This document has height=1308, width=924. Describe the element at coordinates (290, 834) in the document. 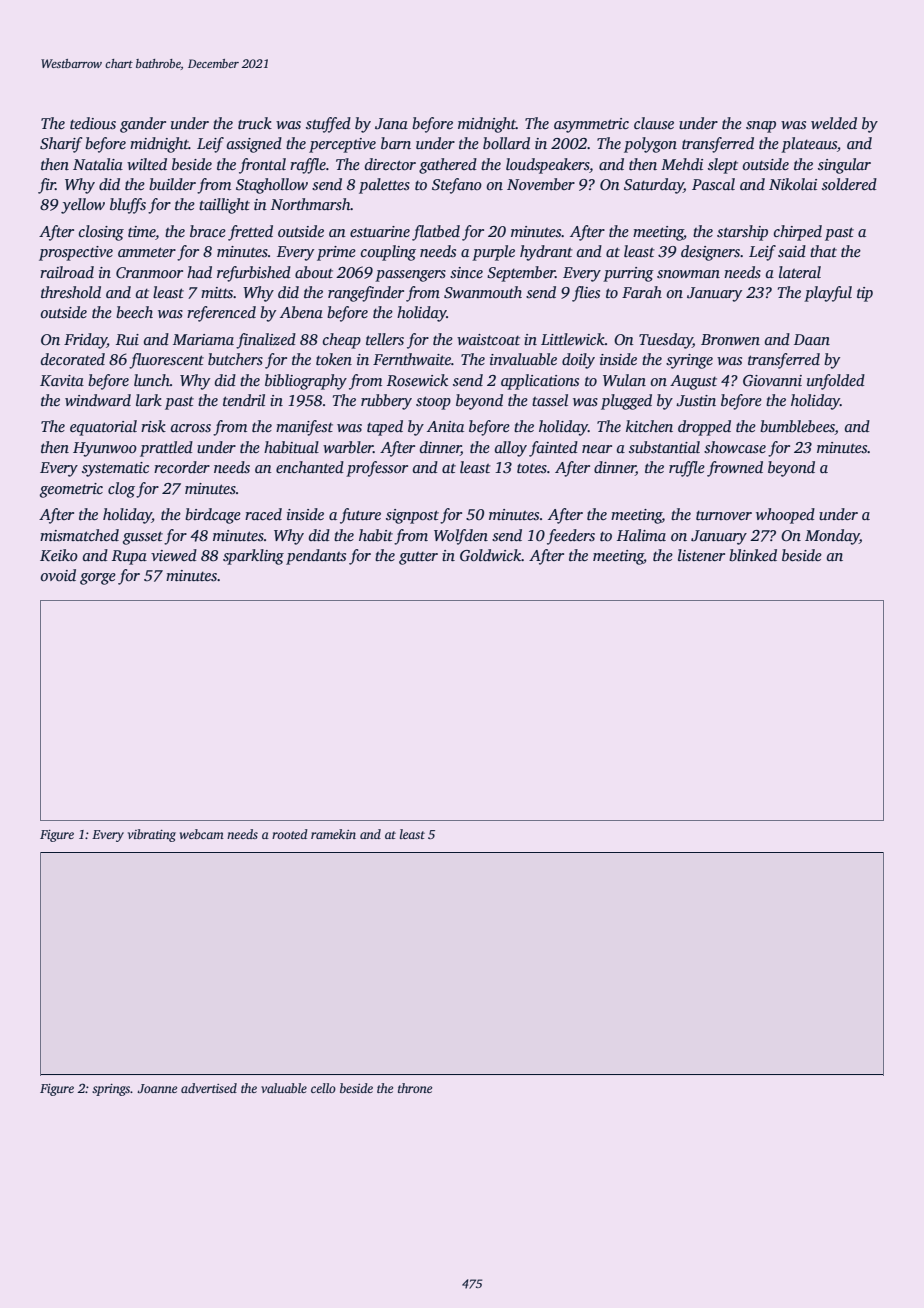

I see `rooted` at that location.
